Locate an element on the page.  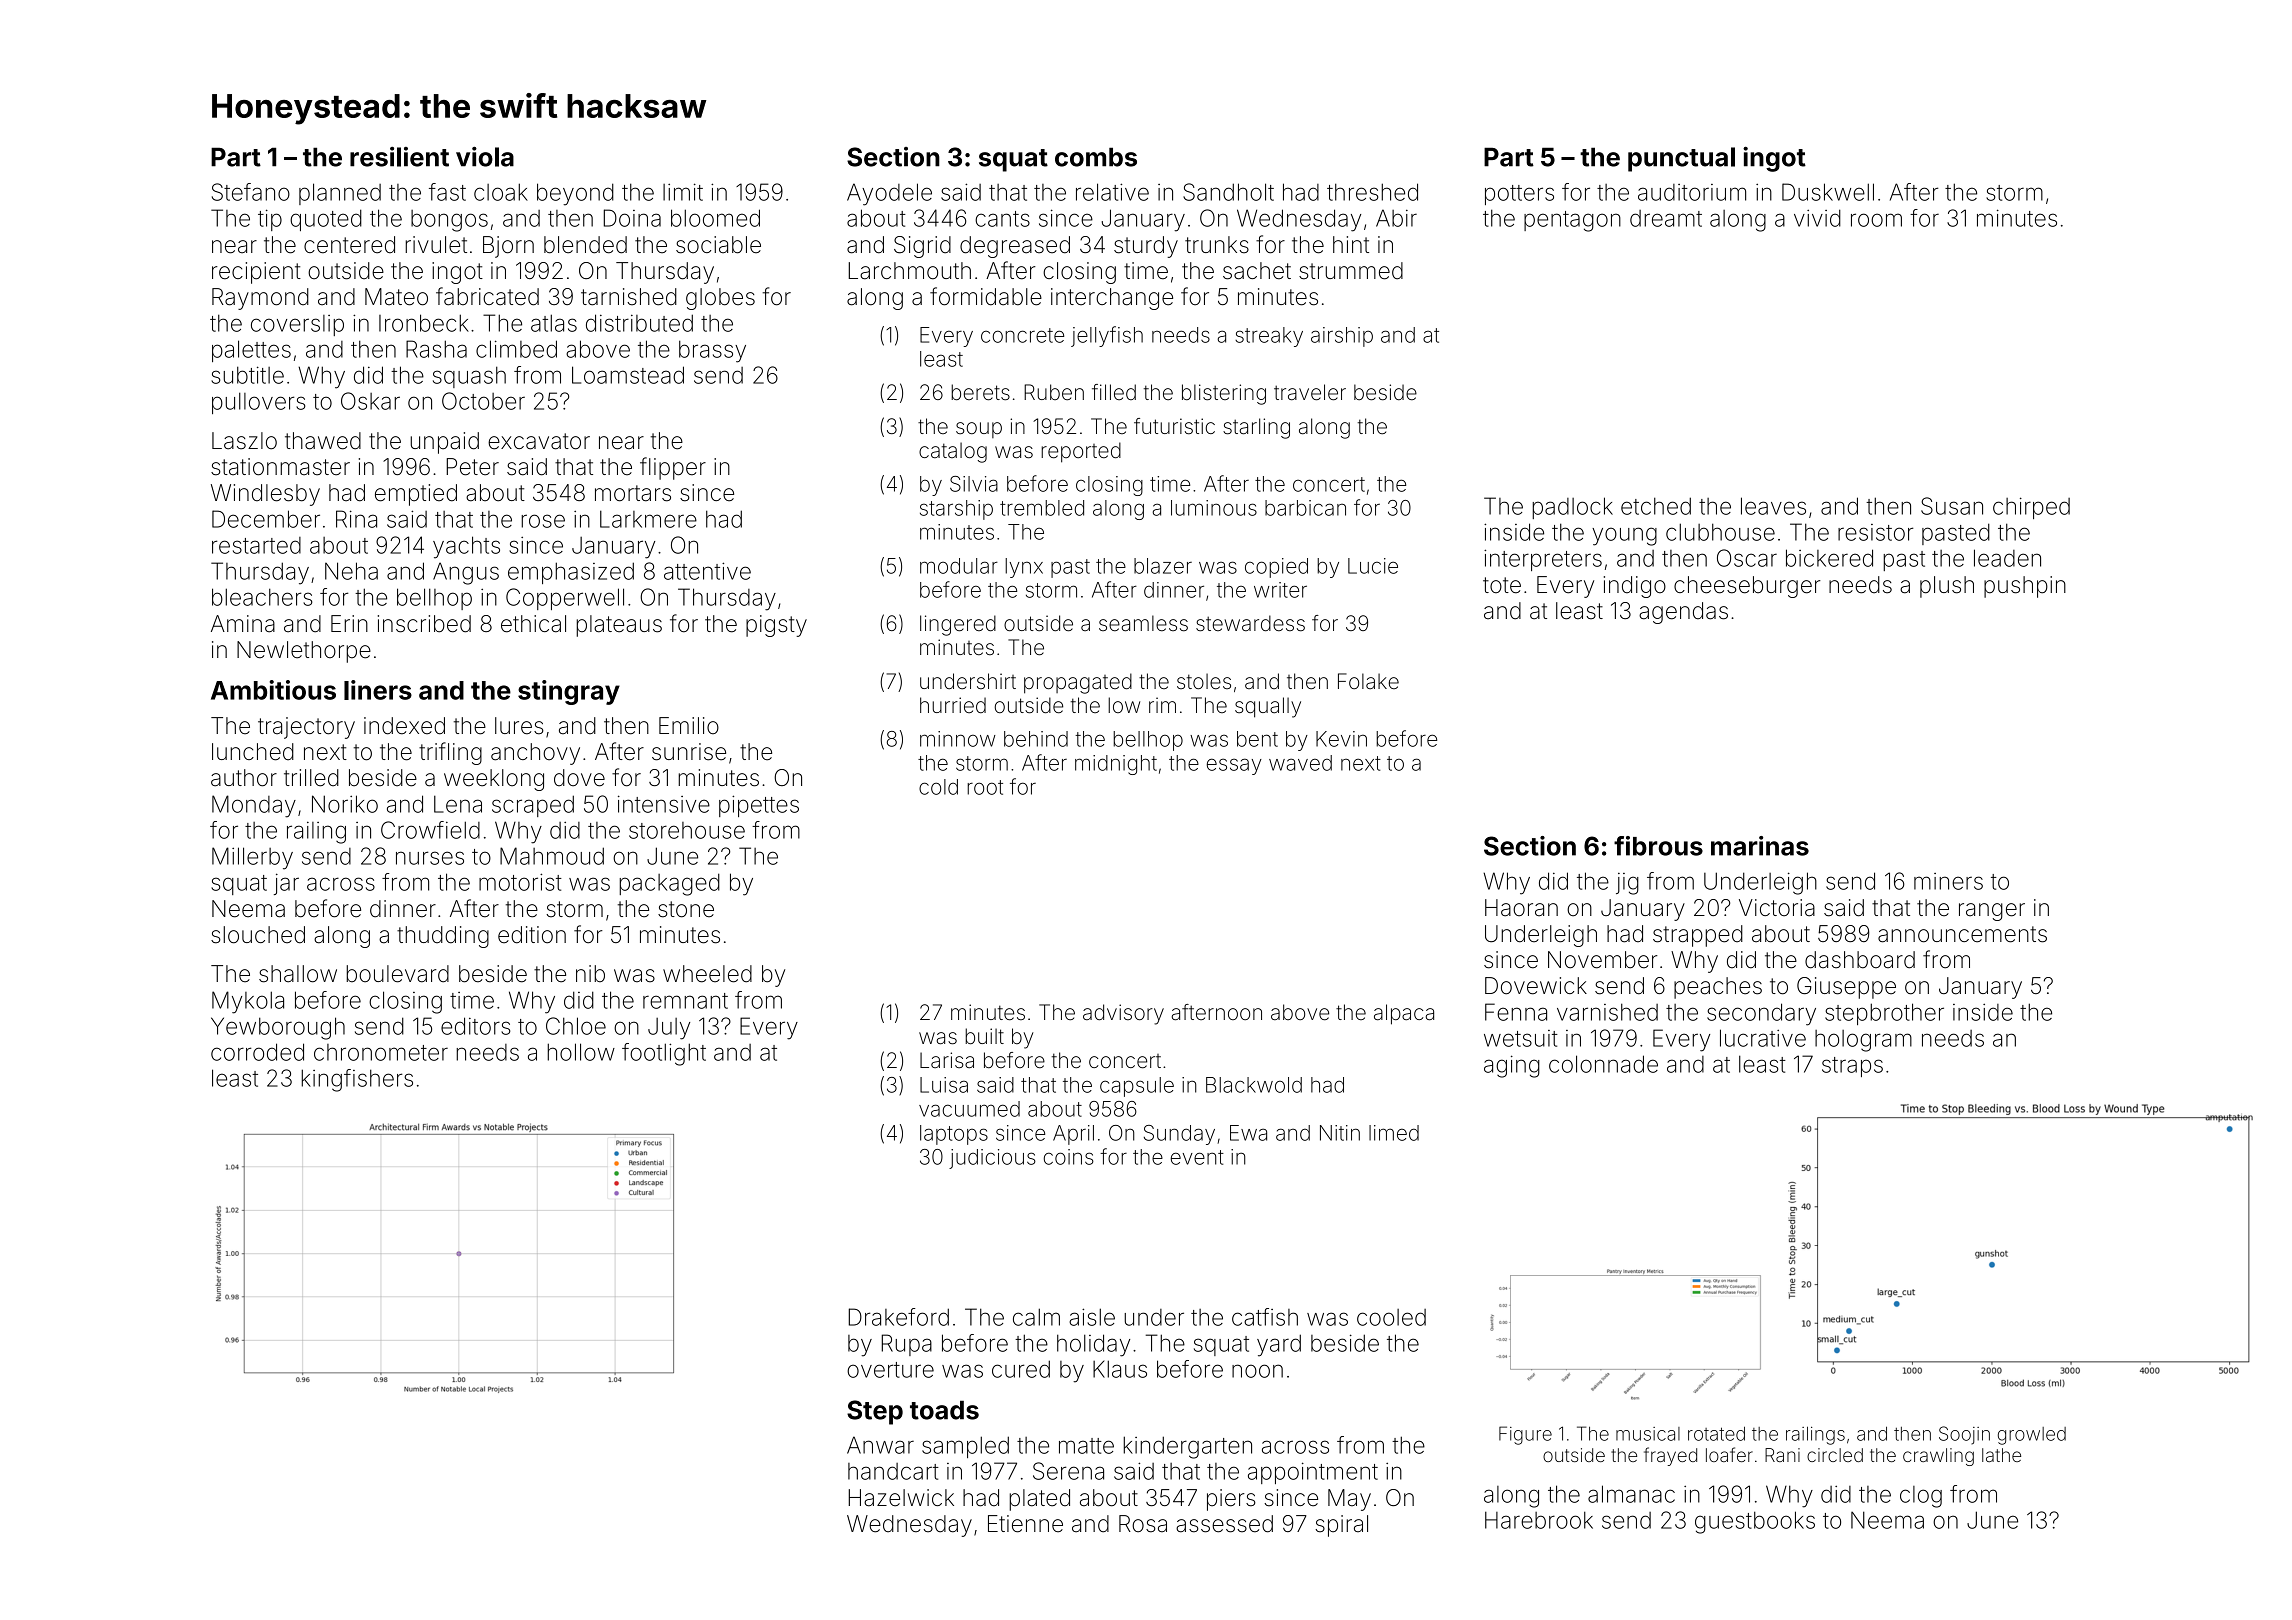
starling is located at coordinates (1256, 428).
